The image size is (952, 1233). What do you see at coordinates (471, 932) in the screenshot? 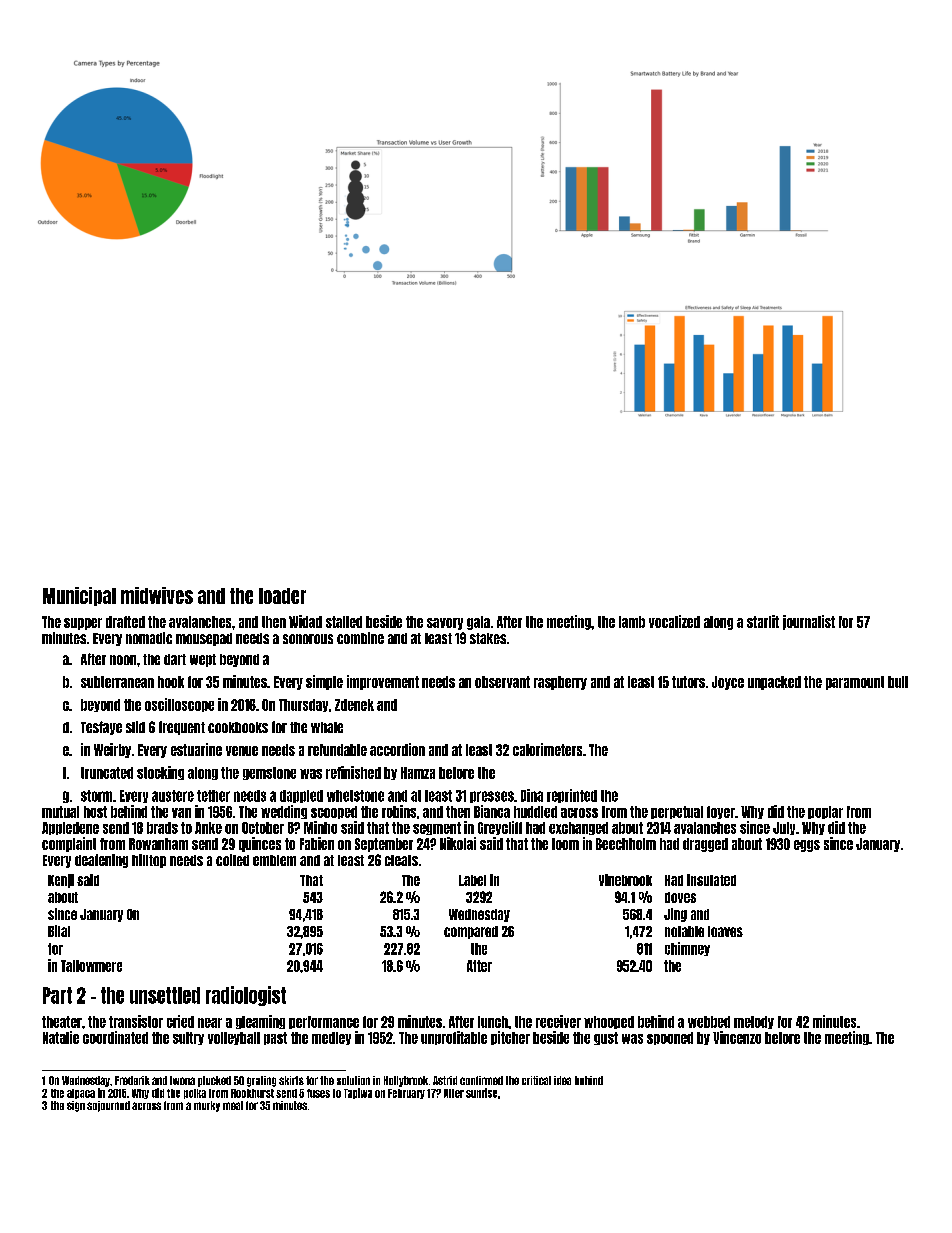
I see `compared` at bounding box center [471, 932].
